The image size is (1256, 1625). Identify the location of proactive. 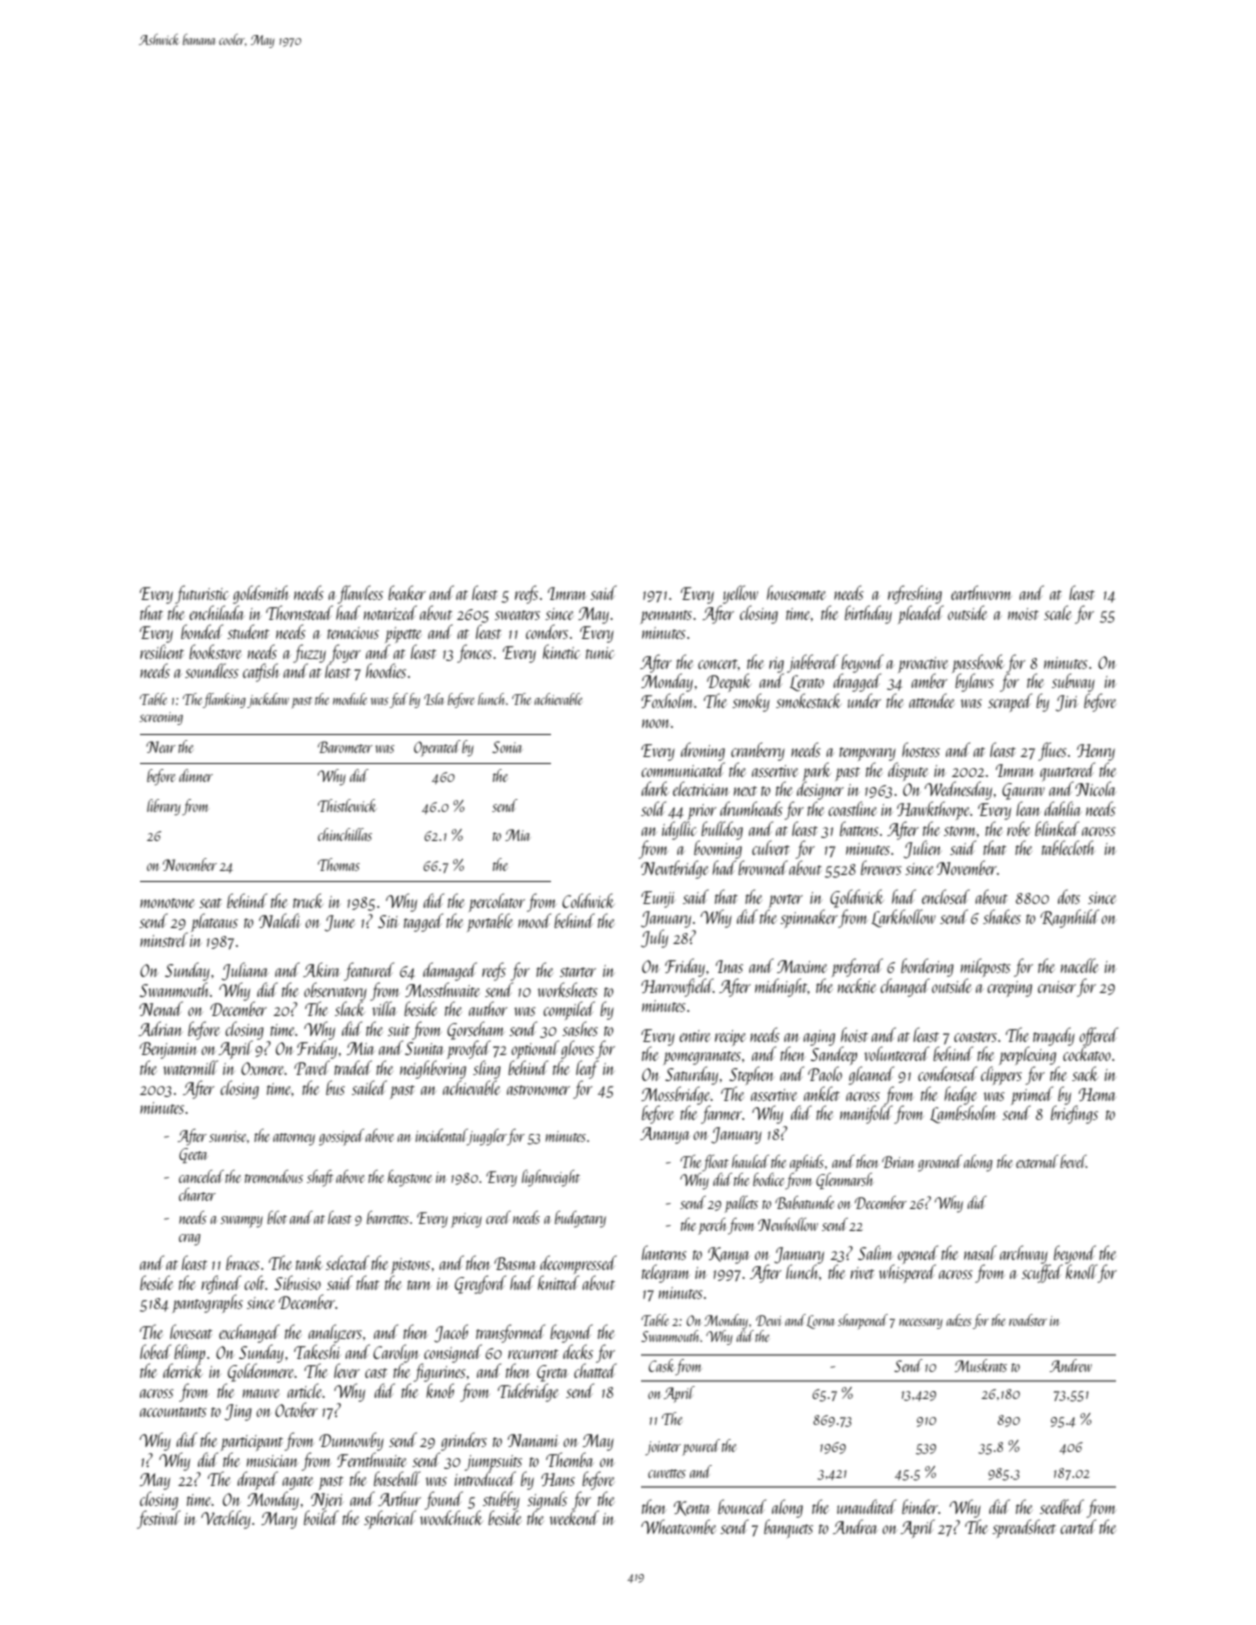
(923, 665).
